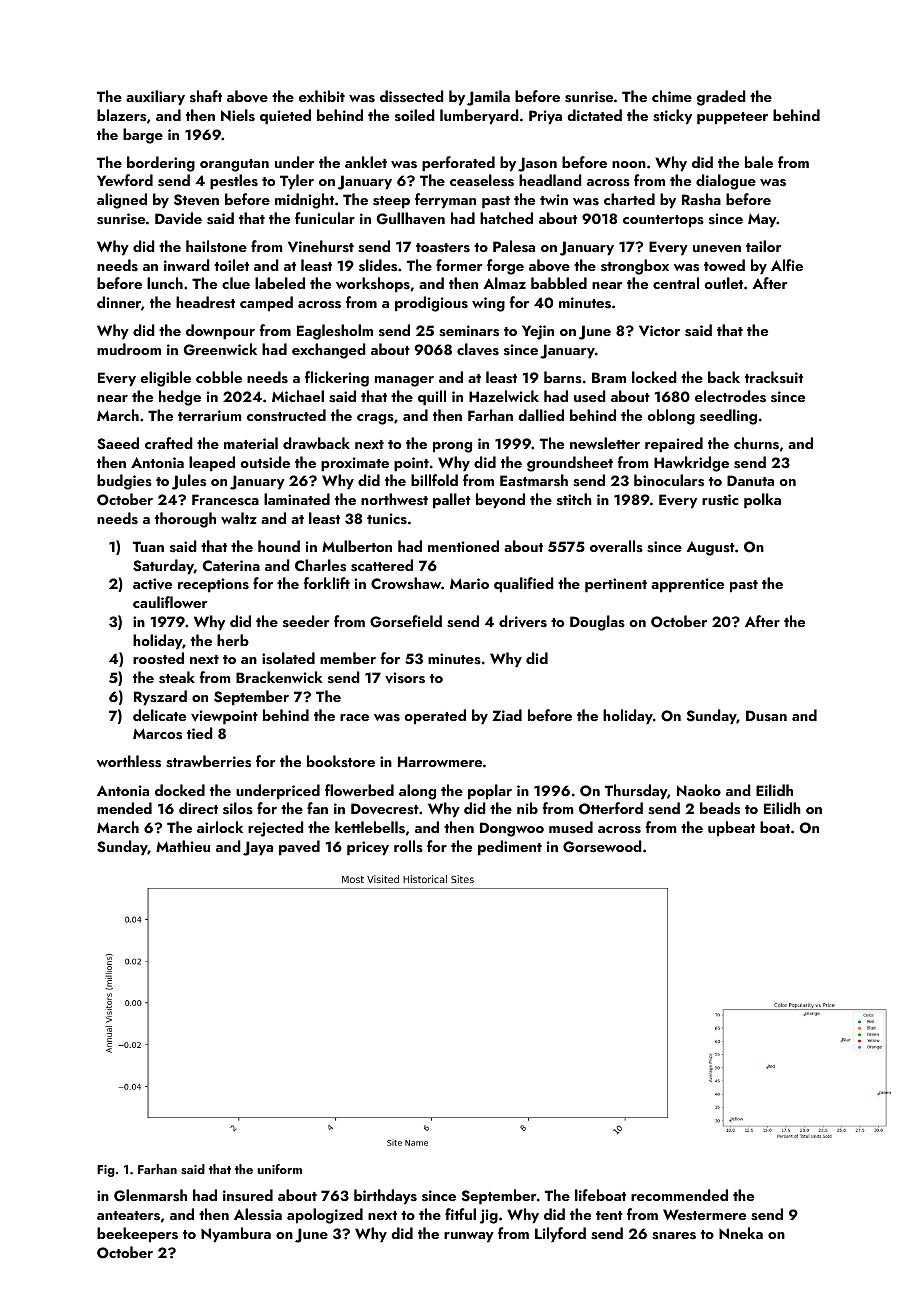 This page has height=1308, width=924. Describe the element at coordinates (672, 117) in the page. I see `sticky` at that location.
